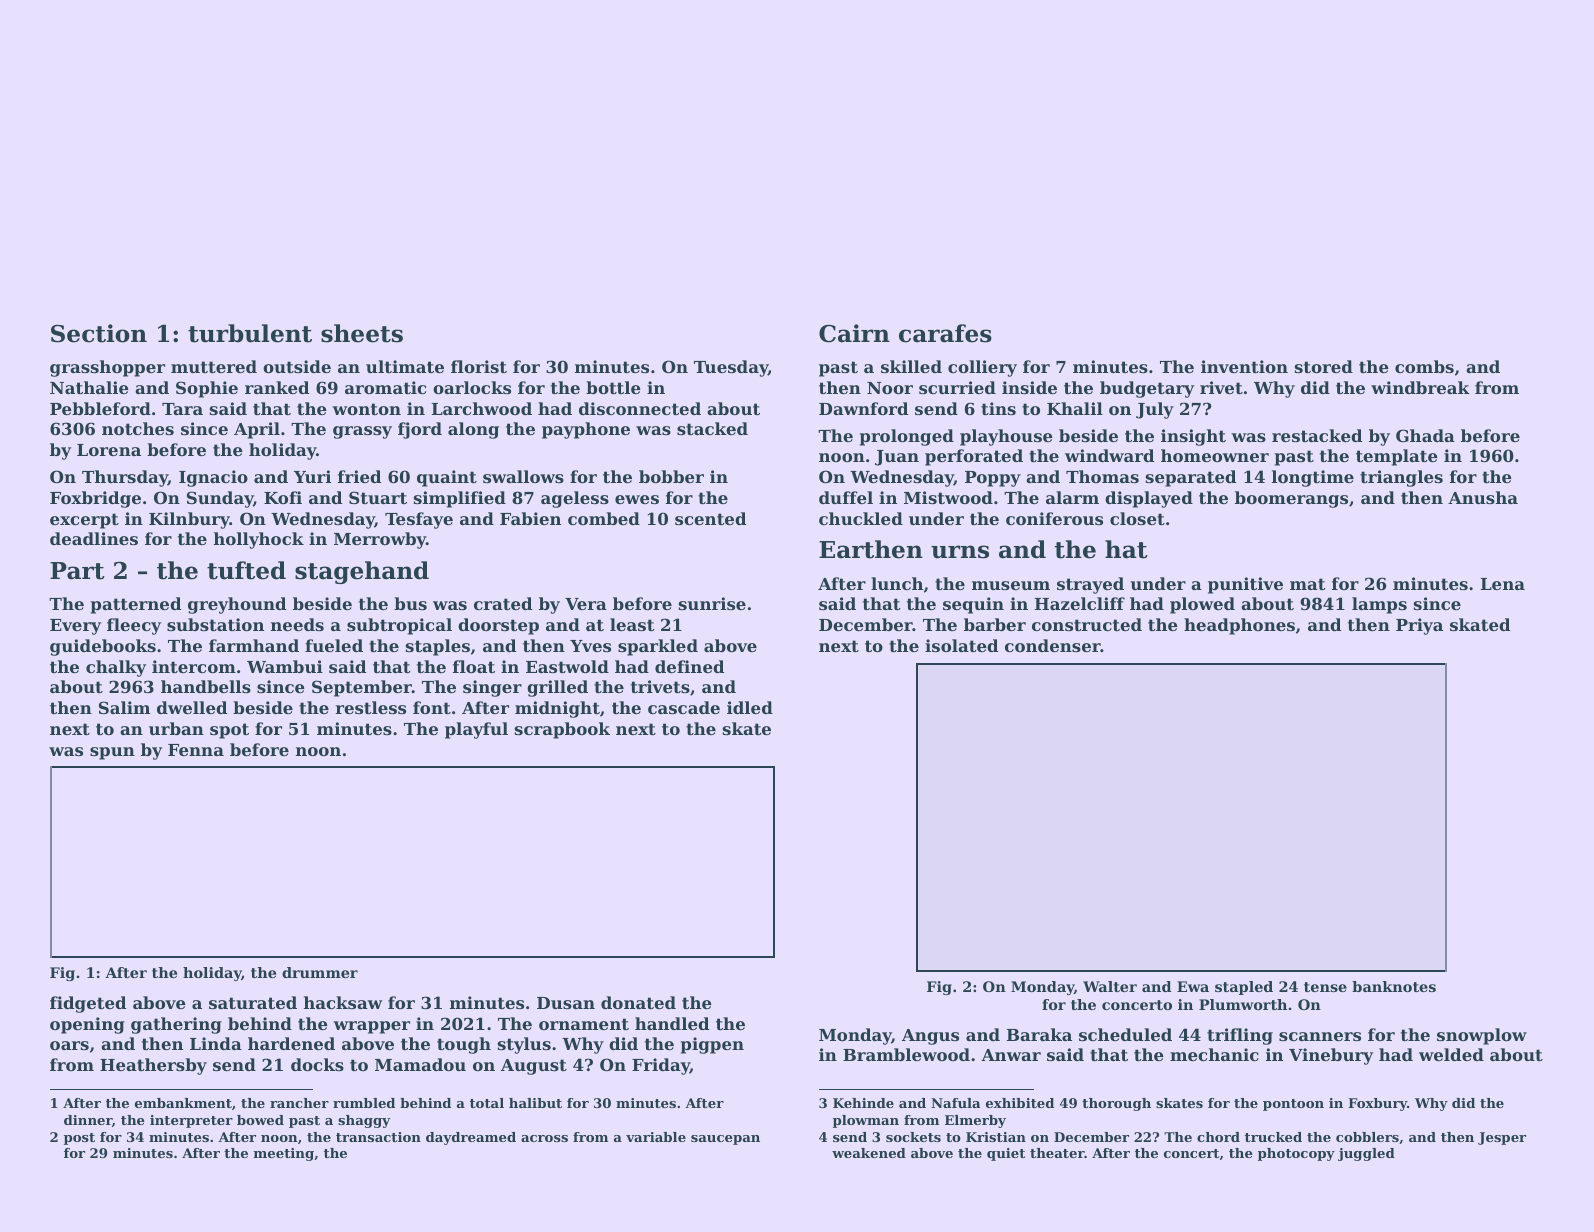 The image size is (1594, 1232). What do you see at coordinates (1482, 1036) in the page?
I see `snowplow` at bounding box center [1482, 1036].
